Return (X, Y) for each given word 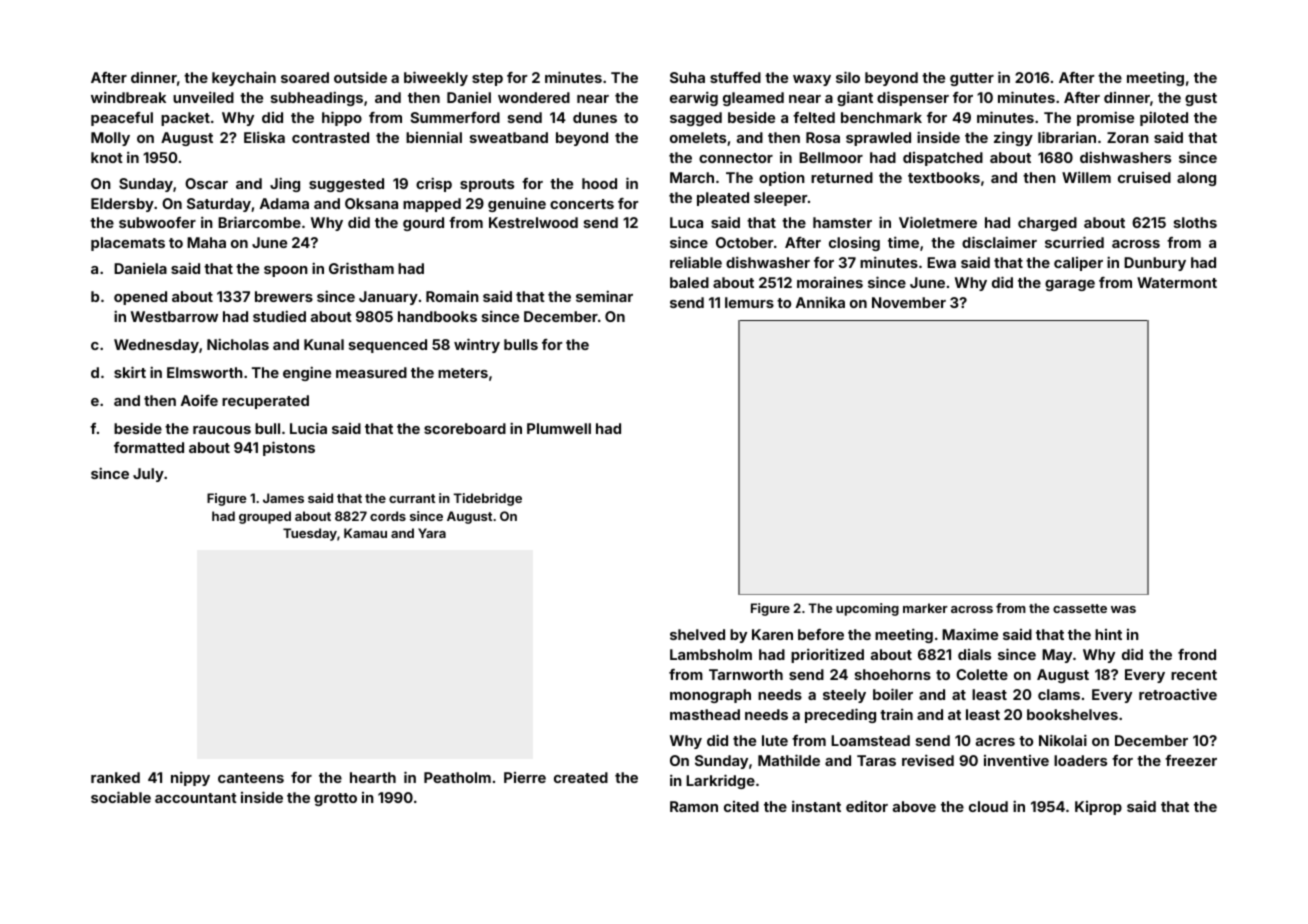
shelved (697, 634)
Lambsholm (711, 654)
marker (925, 608)
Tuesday (310, 534)
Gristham (361, 268)
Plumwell (559, 428)
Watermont (1177, 282)
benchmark (881, 117)
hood (599, 183)
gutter (972, 79)
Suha (687, 77)
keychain (244, 78)
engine (307, 373)
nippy (190, 778)
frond (1197, 654)
